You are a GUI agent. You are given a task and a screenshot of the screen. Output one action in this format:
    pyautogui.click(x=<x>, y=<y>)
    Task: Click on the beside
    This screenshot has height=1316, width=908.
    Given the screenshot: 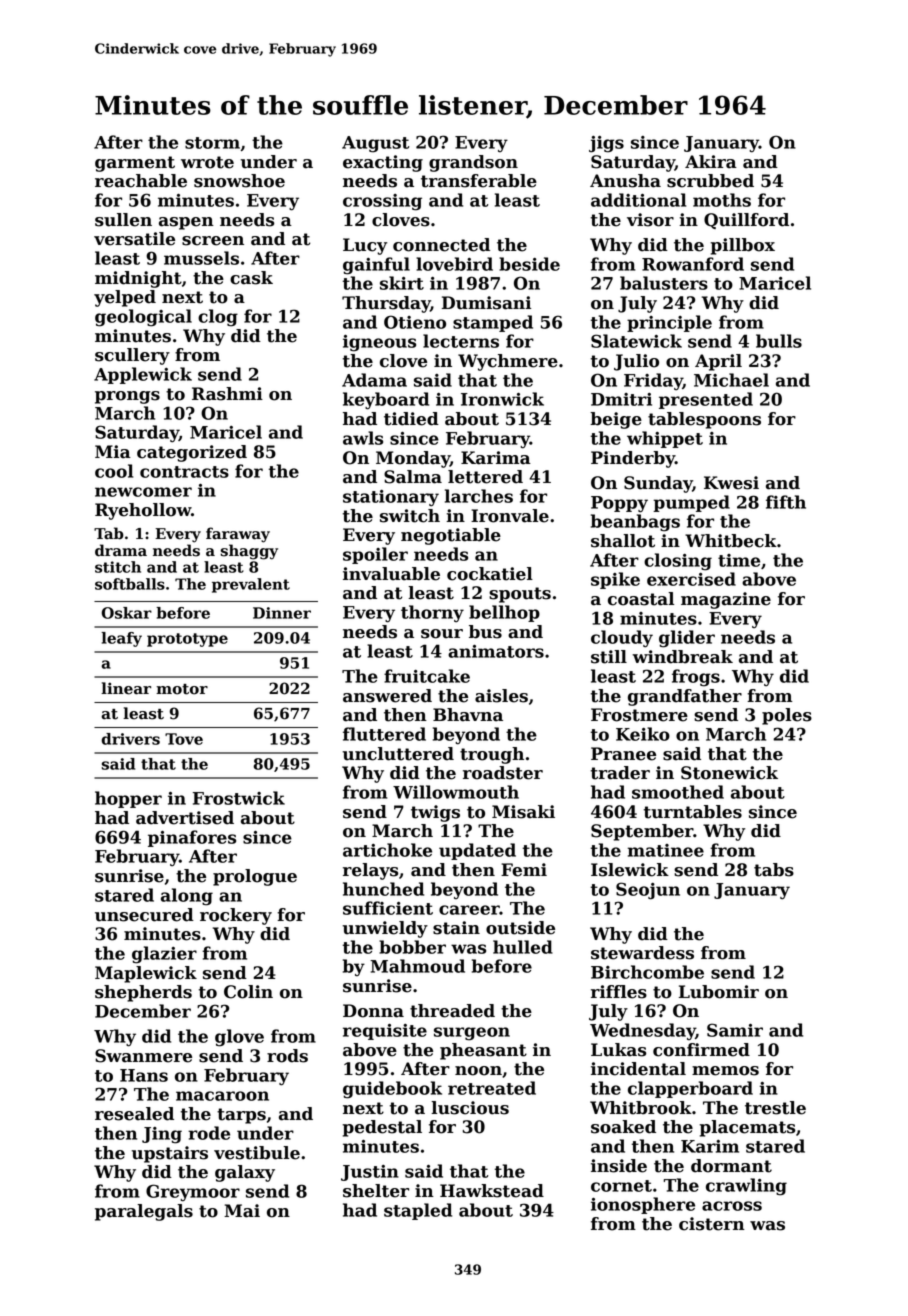 What is the action you would take?
    pyautogui.click(x=529, y=264)
